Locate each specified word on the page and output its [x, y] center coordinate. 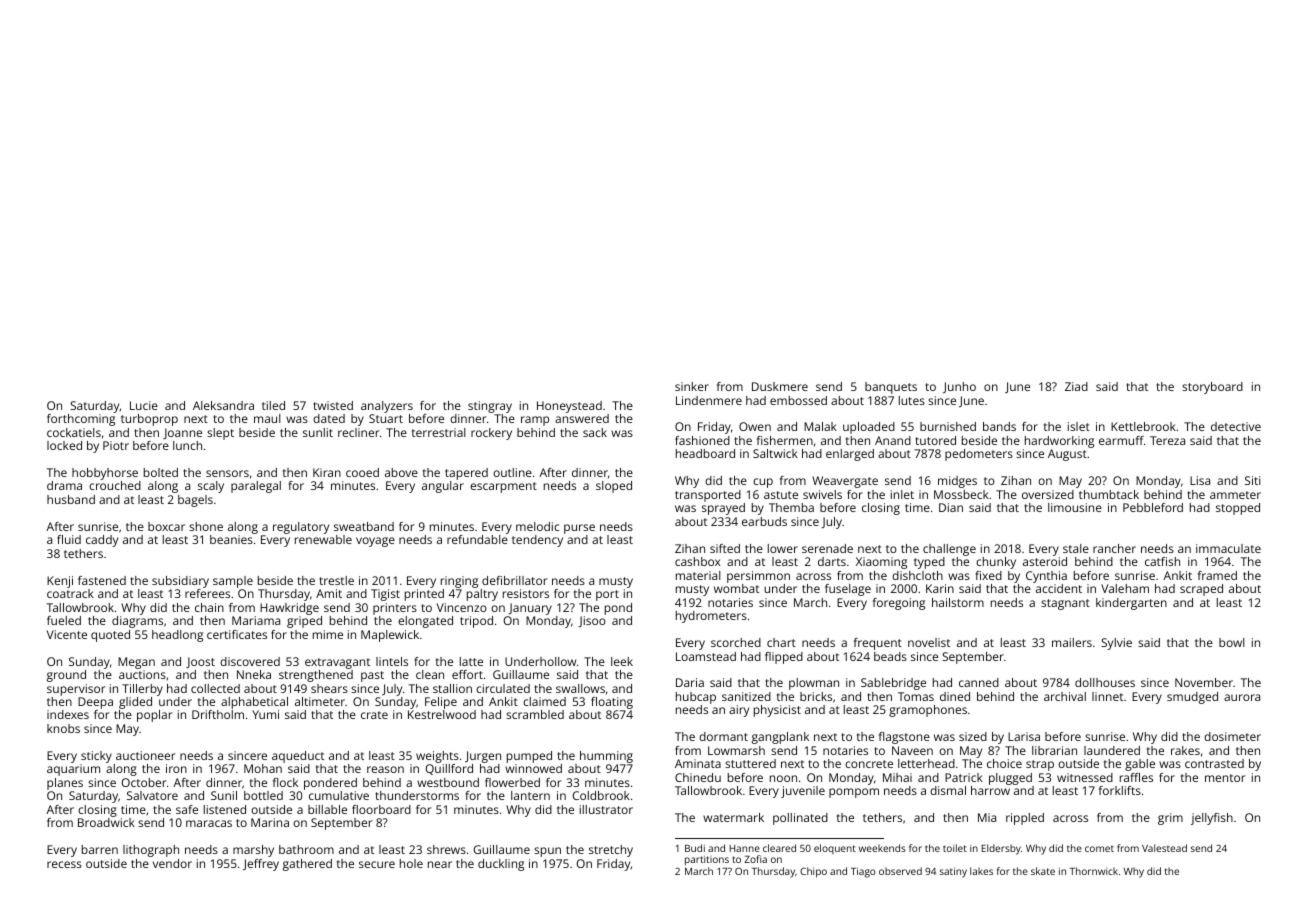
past [372, 676]
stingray [490, 407]
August [1067, 455]
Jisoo [592, 621]
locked [64, 445]
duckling [501, 865]
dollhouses [1105, 682]
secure [377, 864]
